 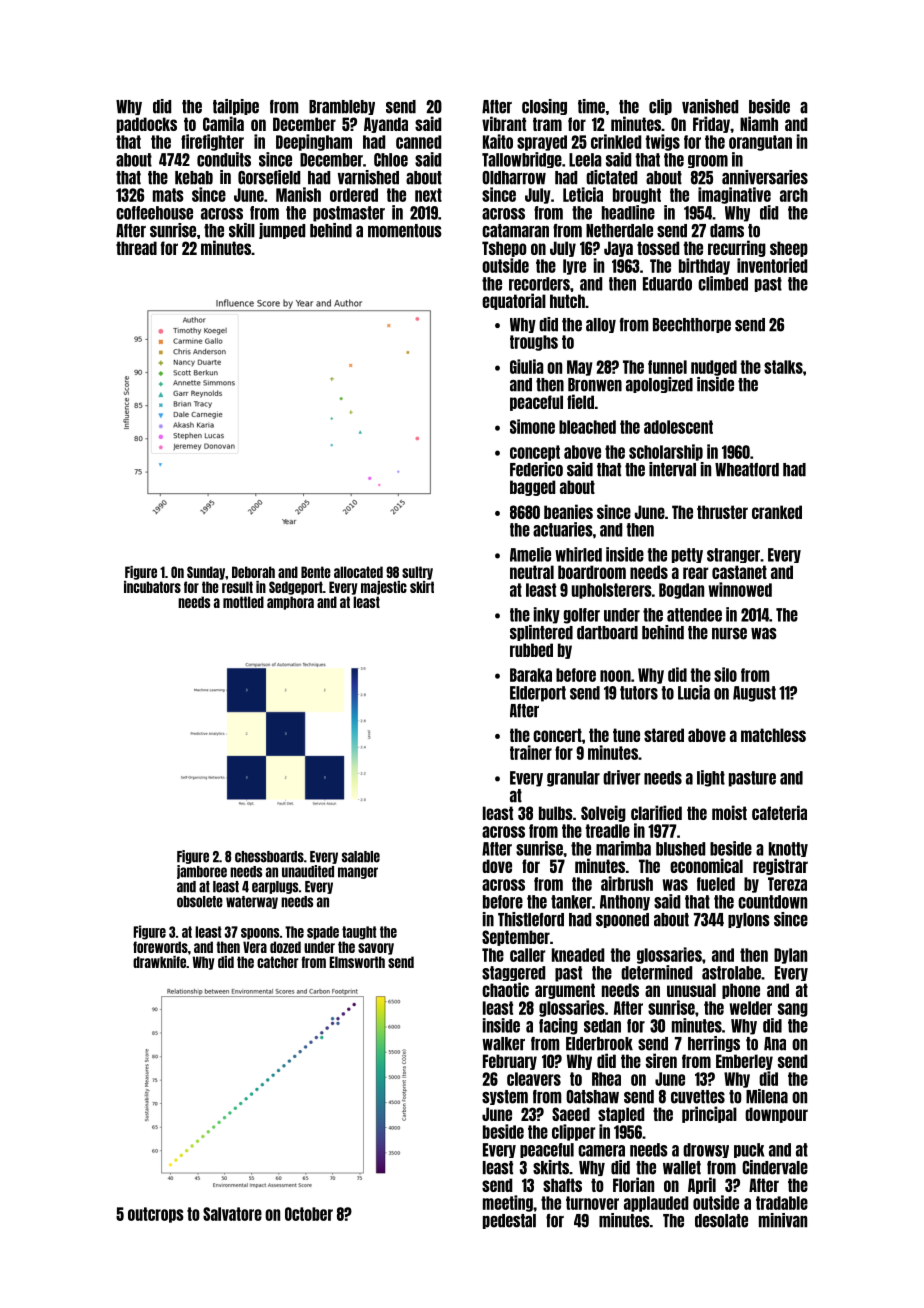 What do you see at coordinates (236, 107) in the page?
I see `tailpipe` at bounding box center [236, 107].
